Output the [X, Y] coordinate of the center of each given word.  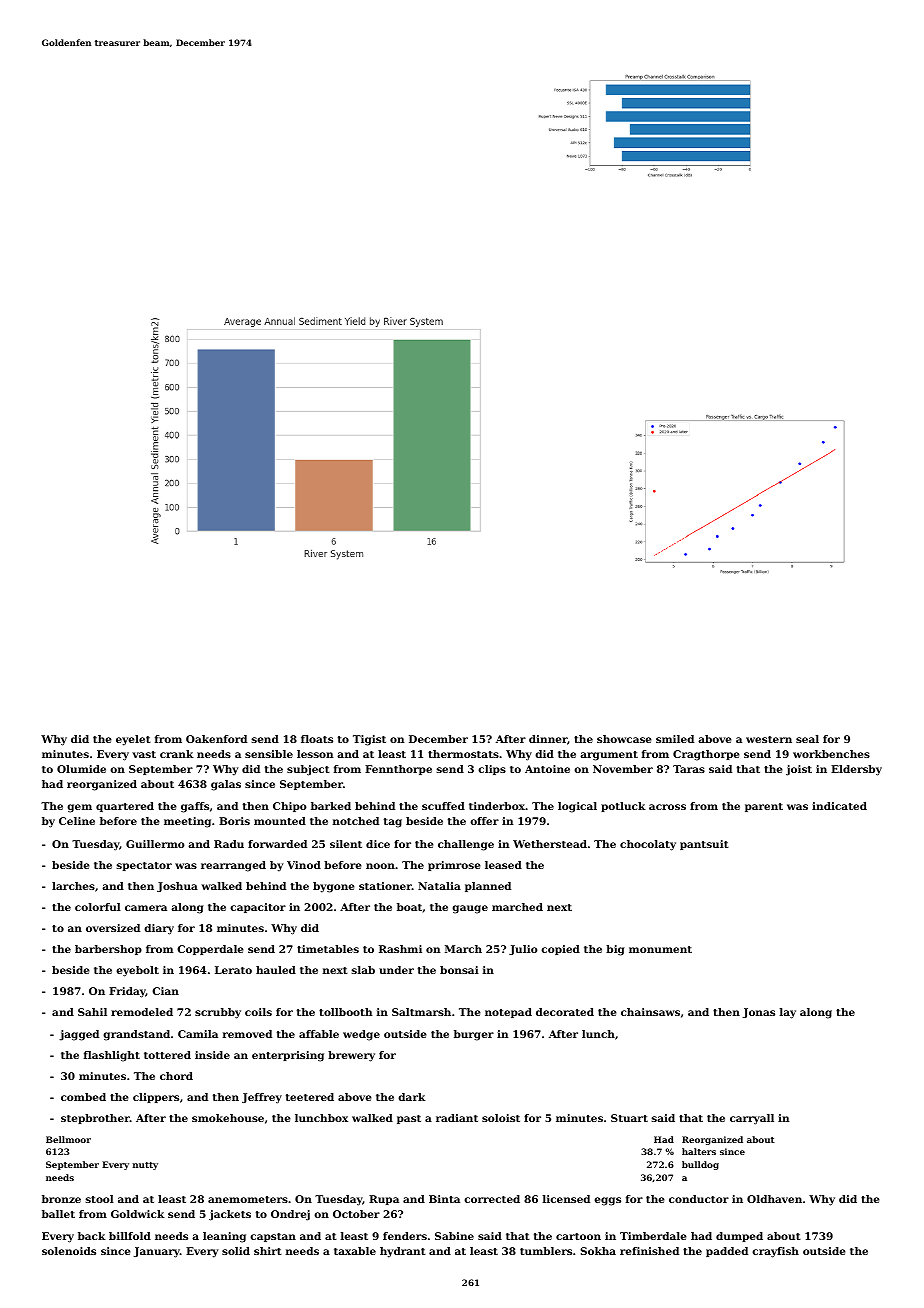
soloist [501, 1118]
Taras [689, 769]
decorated [565, 1012]
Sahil [92, 1012]
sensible [269, 754]
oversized [113, 928]
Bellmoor [68, 1139]
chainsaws [650, 1012]
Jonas [759, 1013]
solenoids [69, 1251]
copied [560, 950]
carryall [752, 1119]
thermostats [463, 754]
